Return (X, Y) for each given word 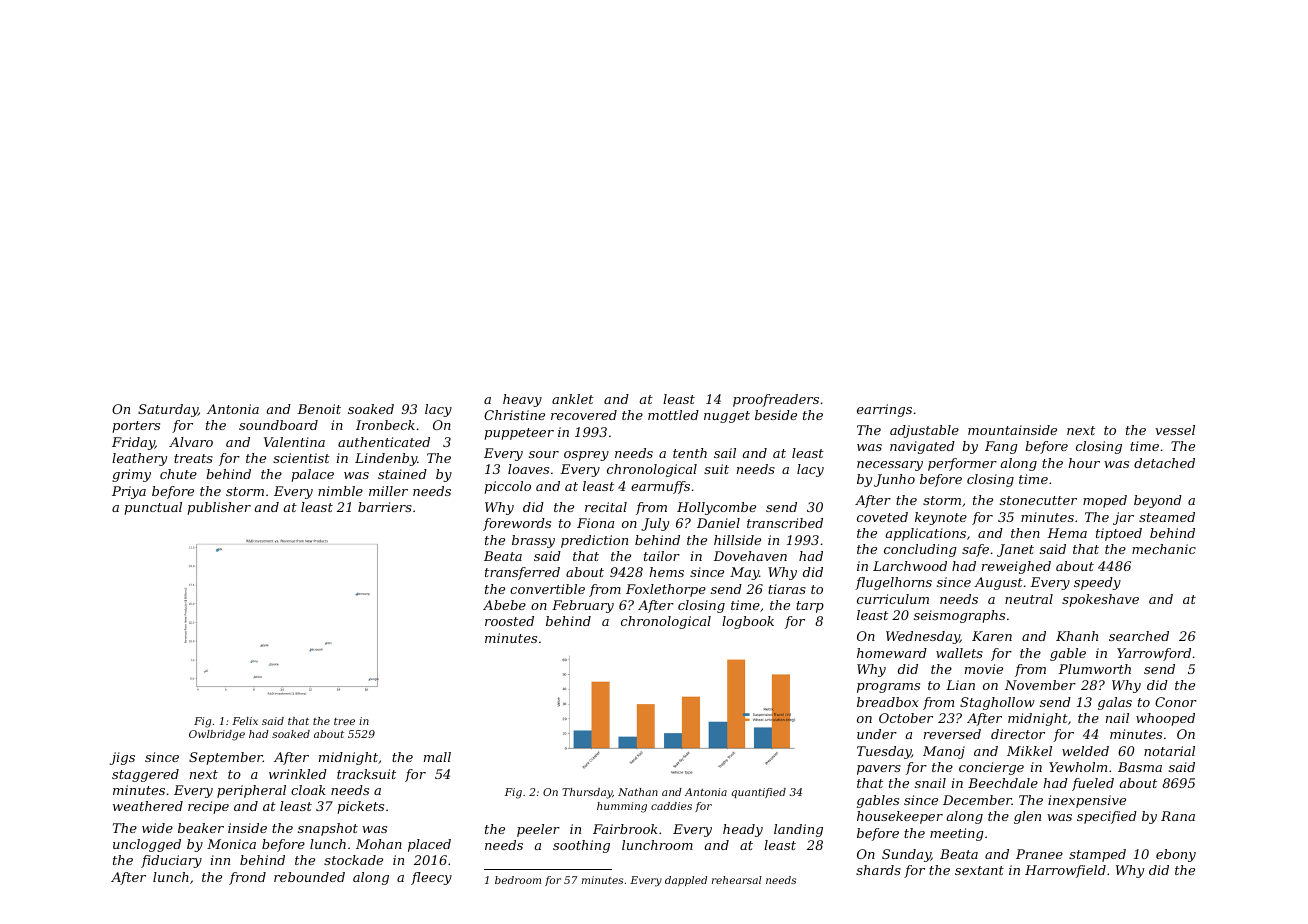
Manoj (944, 752)
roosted (509, 621)
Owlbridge (217, 735)
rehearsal (737, 880)
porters (136, 427)
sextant (979, 870)
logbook (748, 622)
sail (725, 453)
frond (247, 878)
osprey (586, 456)
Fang (1001, 447)
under (877, 734)
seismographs (959, 616)
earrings (884, 410)
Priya (129, 492)
